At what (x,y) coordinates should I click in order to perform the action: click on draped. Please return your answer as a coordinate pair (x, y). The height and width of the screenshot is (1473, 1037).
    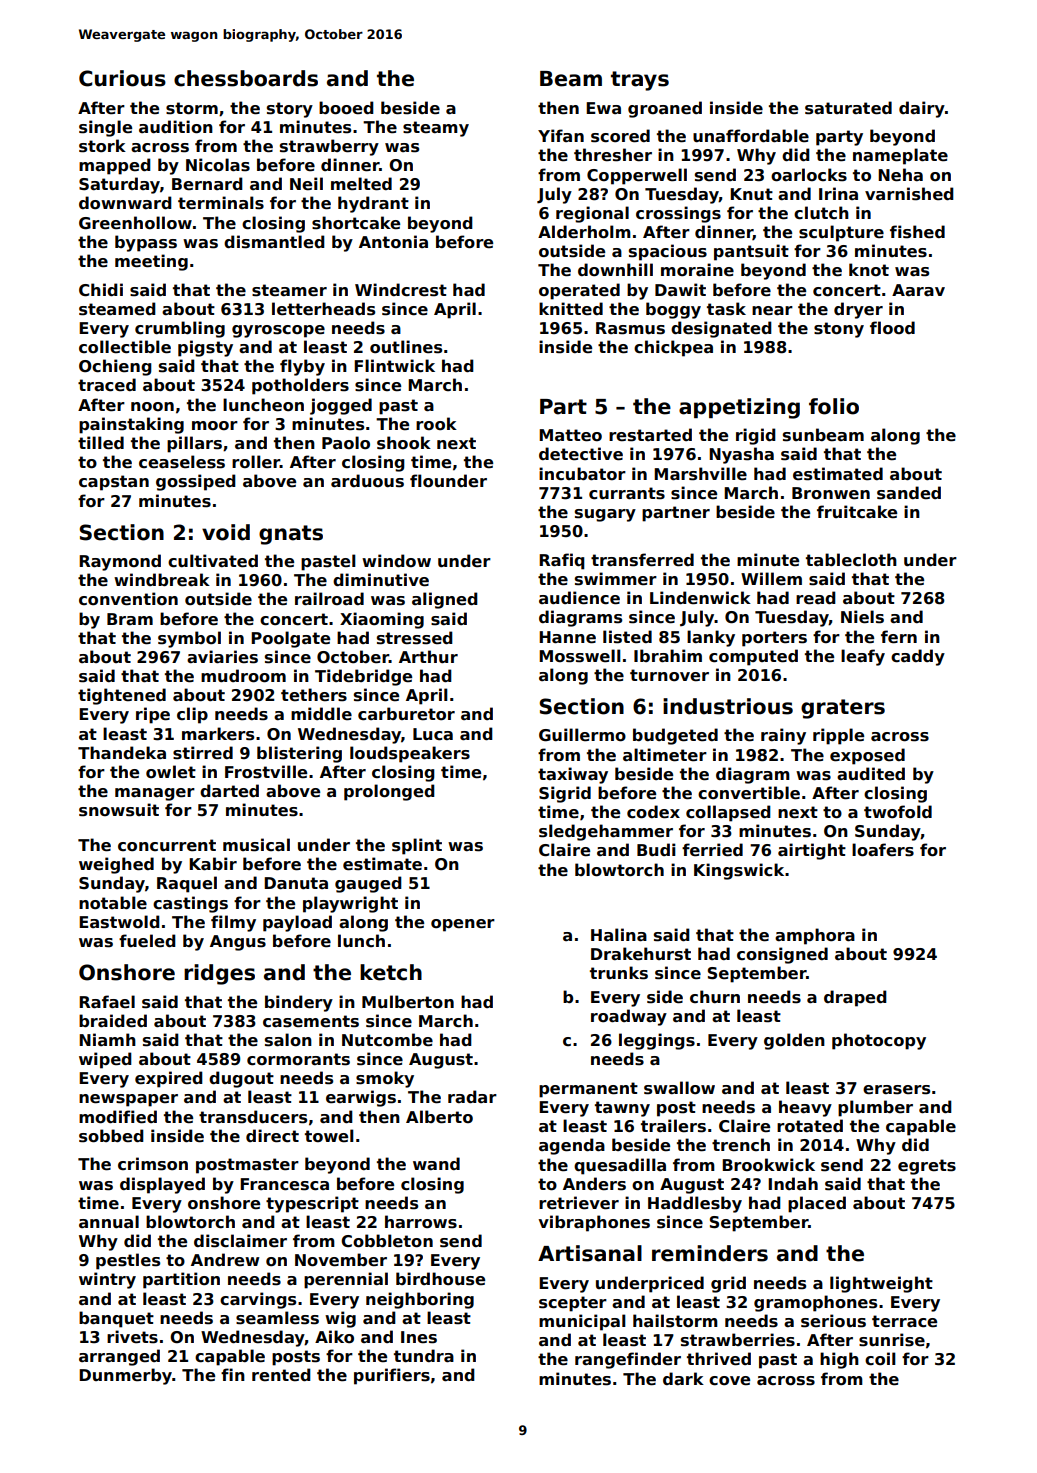
    Looking at the image, I should click on (855, 998).
